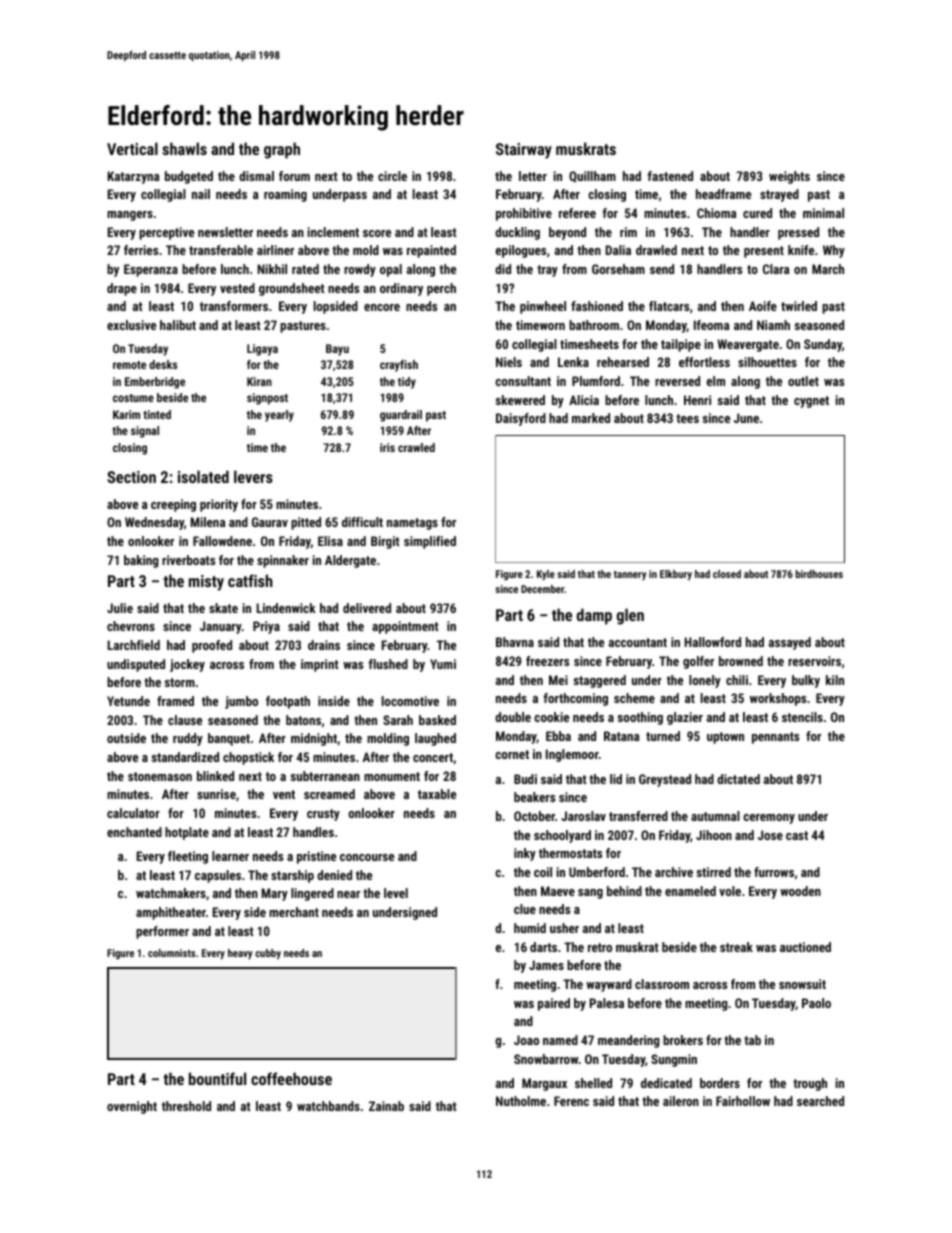  What do you see at coordinates (713, 642) in the page?
I see `Hallowford` at bounding box center [713, 642].
